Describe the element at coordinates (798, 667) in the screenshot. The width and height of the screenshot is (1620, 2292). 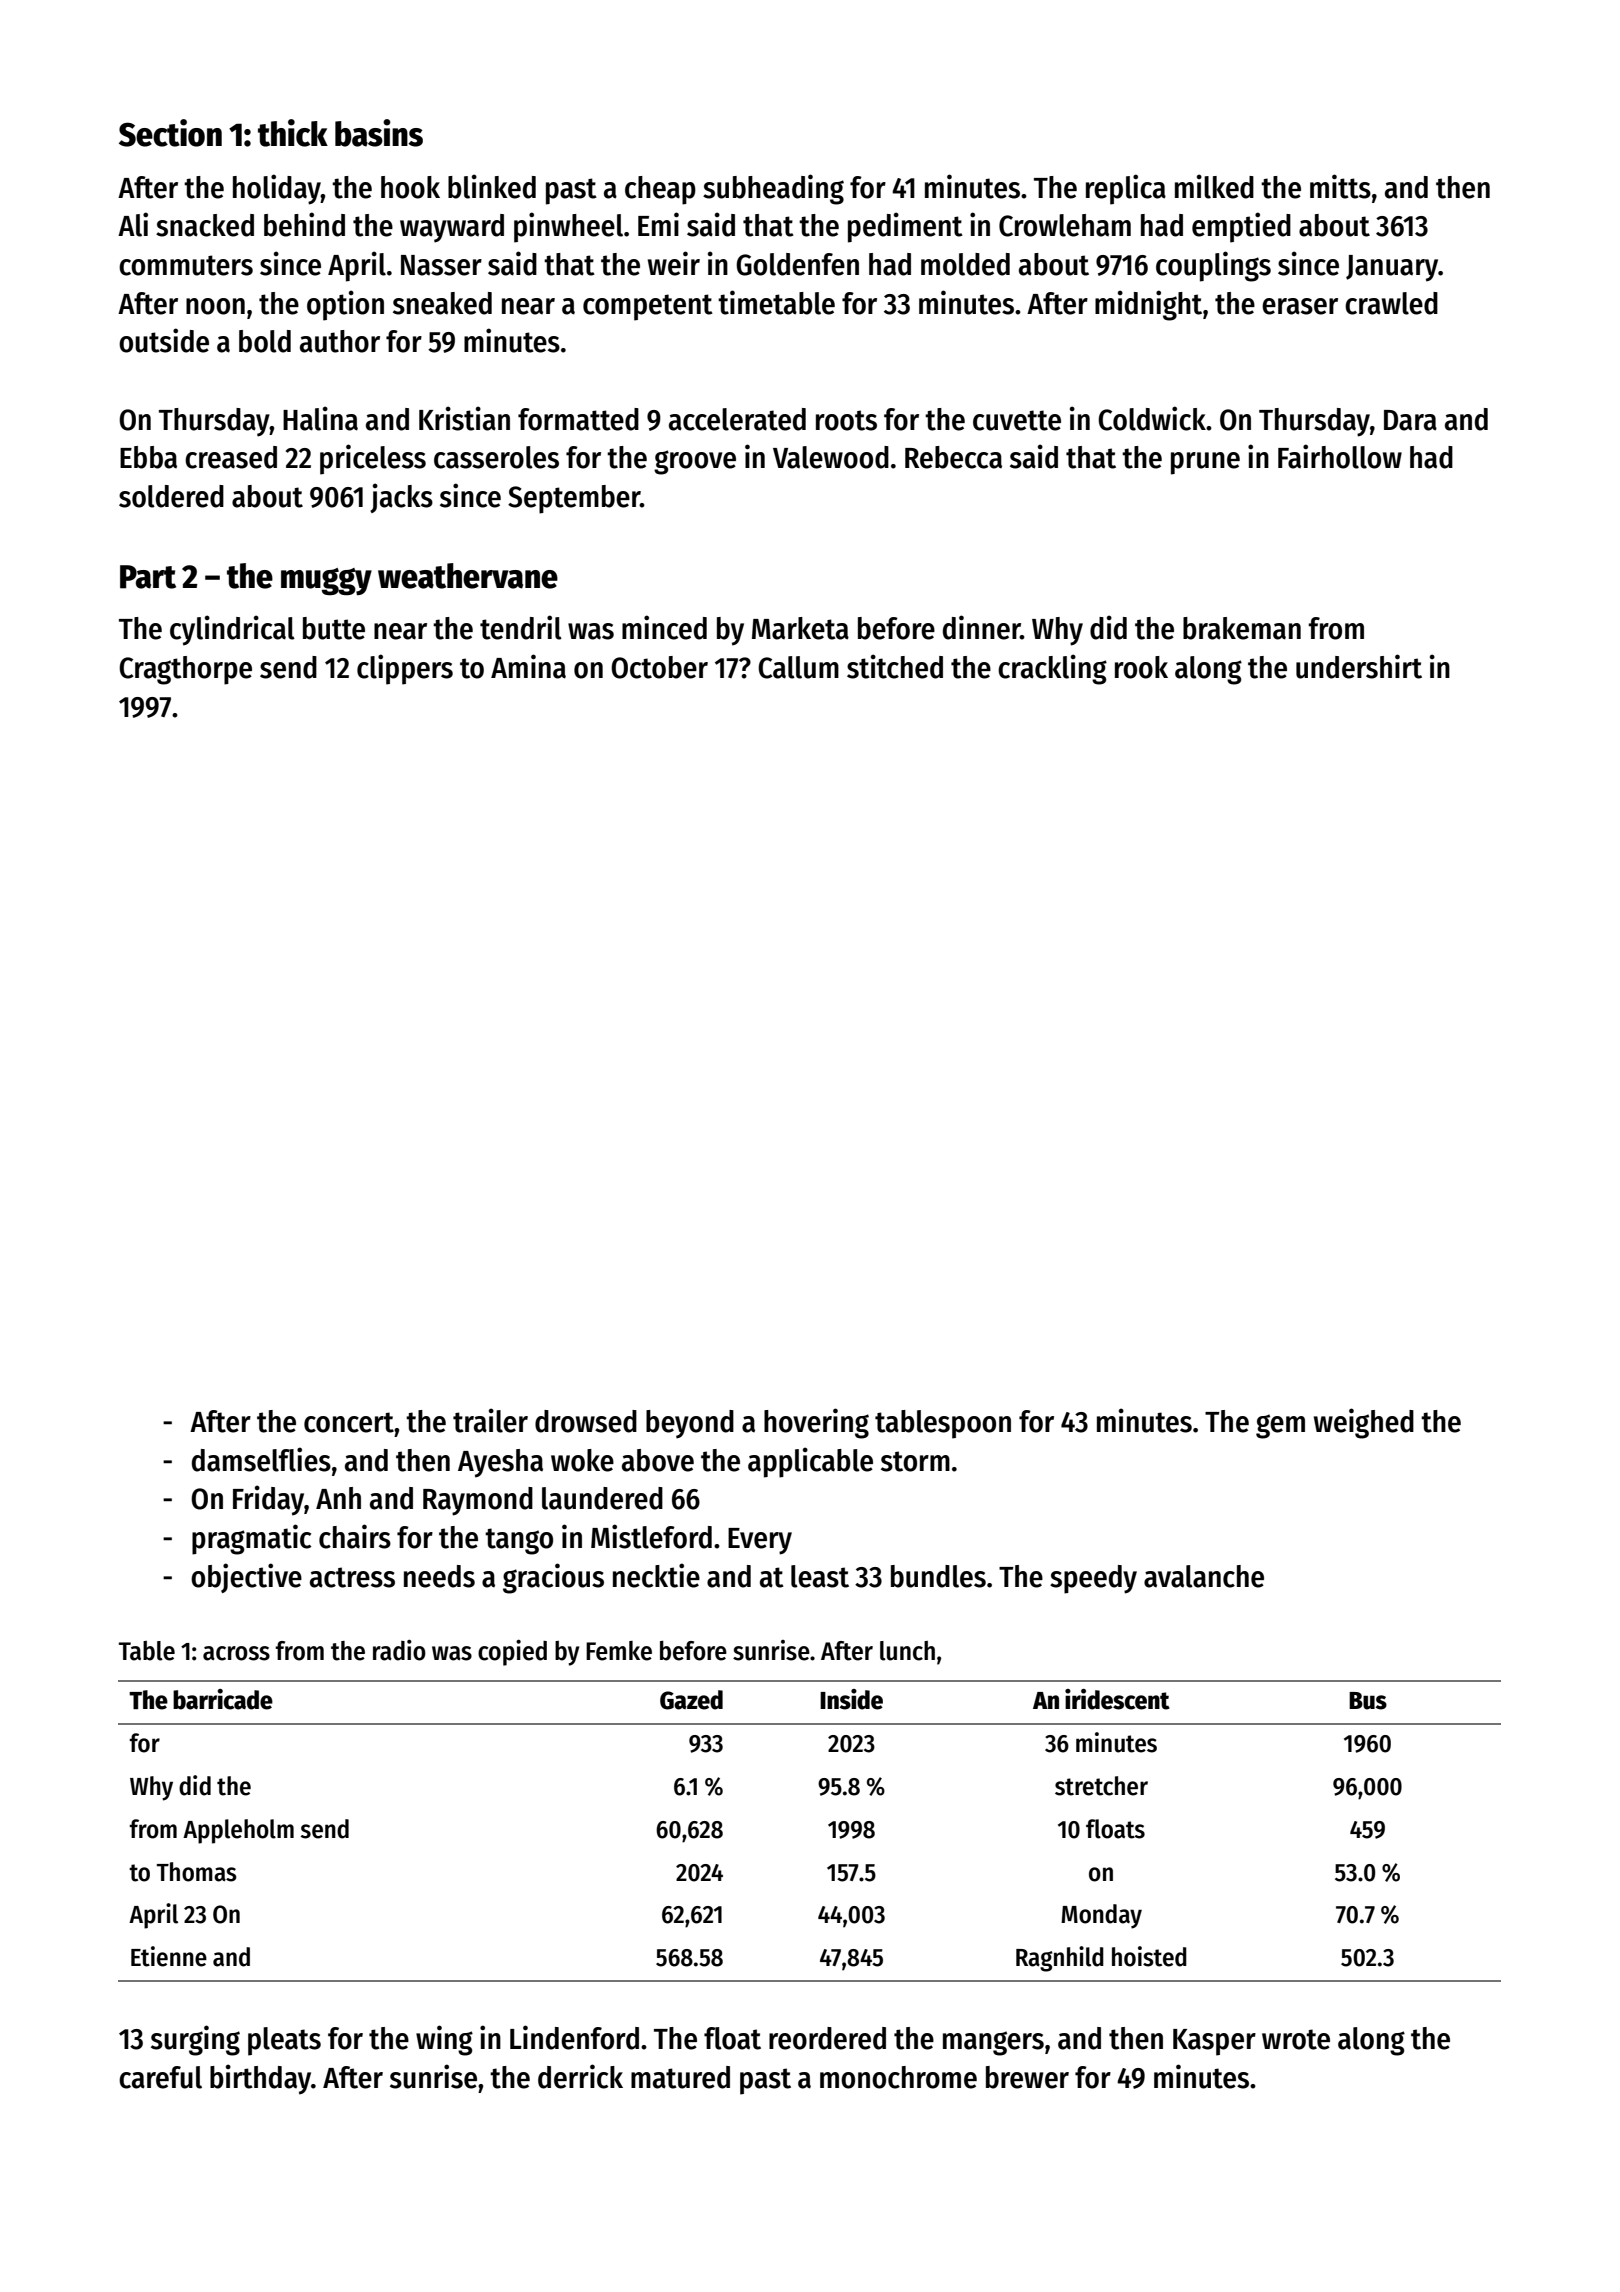
I see `Callum` at that location.
